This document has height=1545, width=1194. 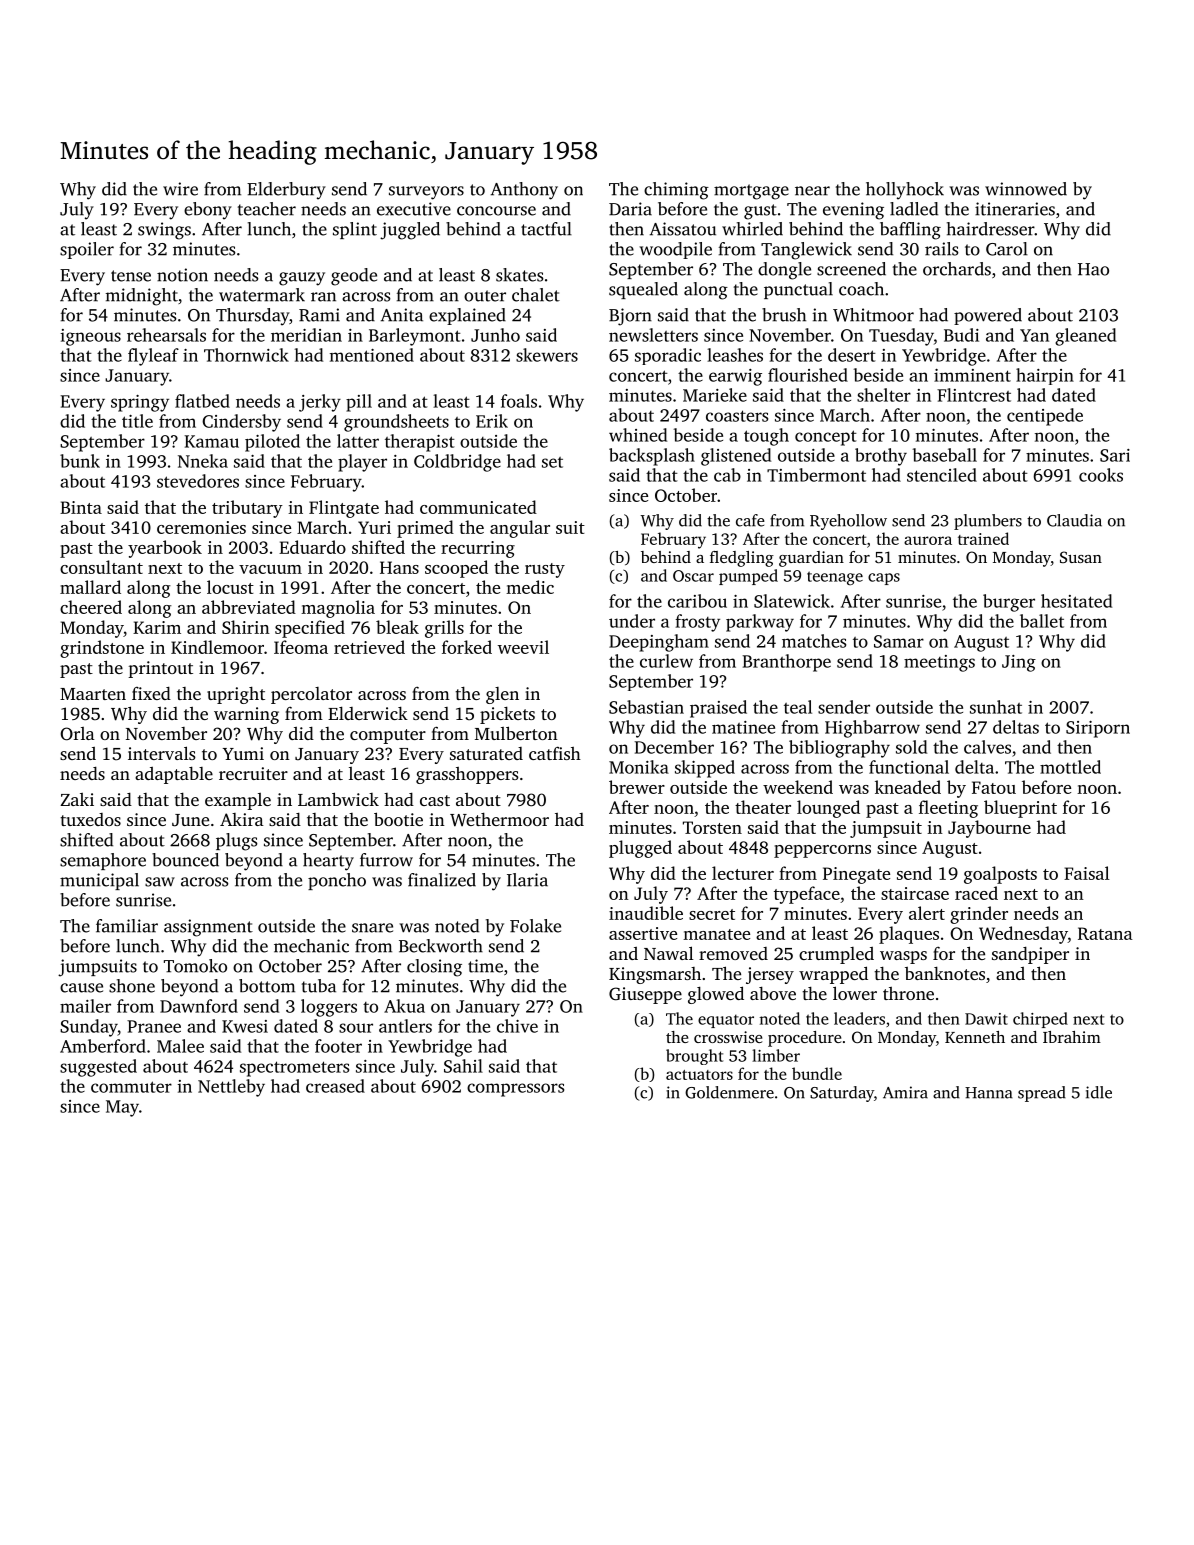 What do you see at coordinates (848, 522) in the document?
I see `Ryehollow` at bounding box center [848, 522].
